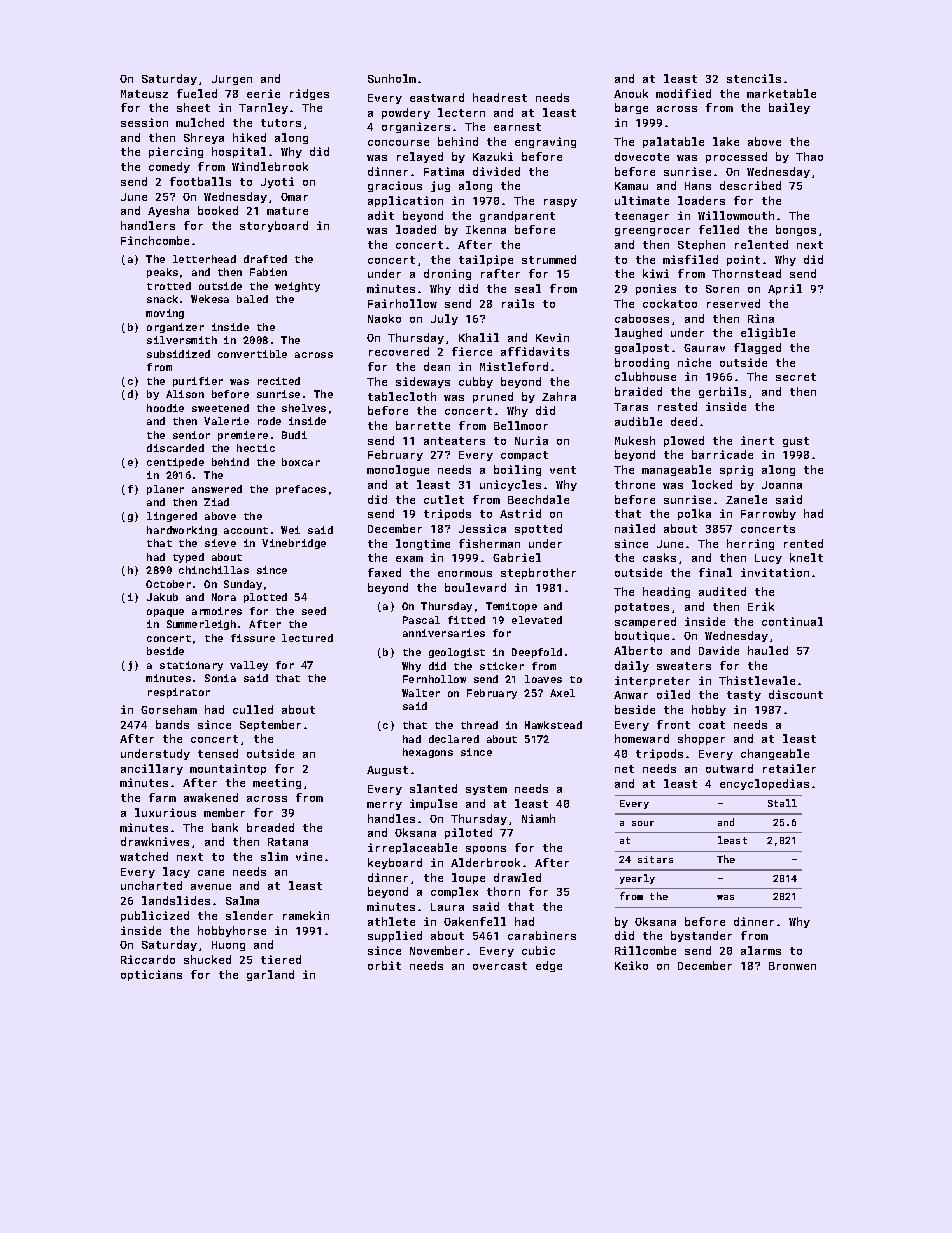 The image size is (952, 1233). Describe the element at coordinates (249, 137) in the screenshot. I see `hiked` at that location.
